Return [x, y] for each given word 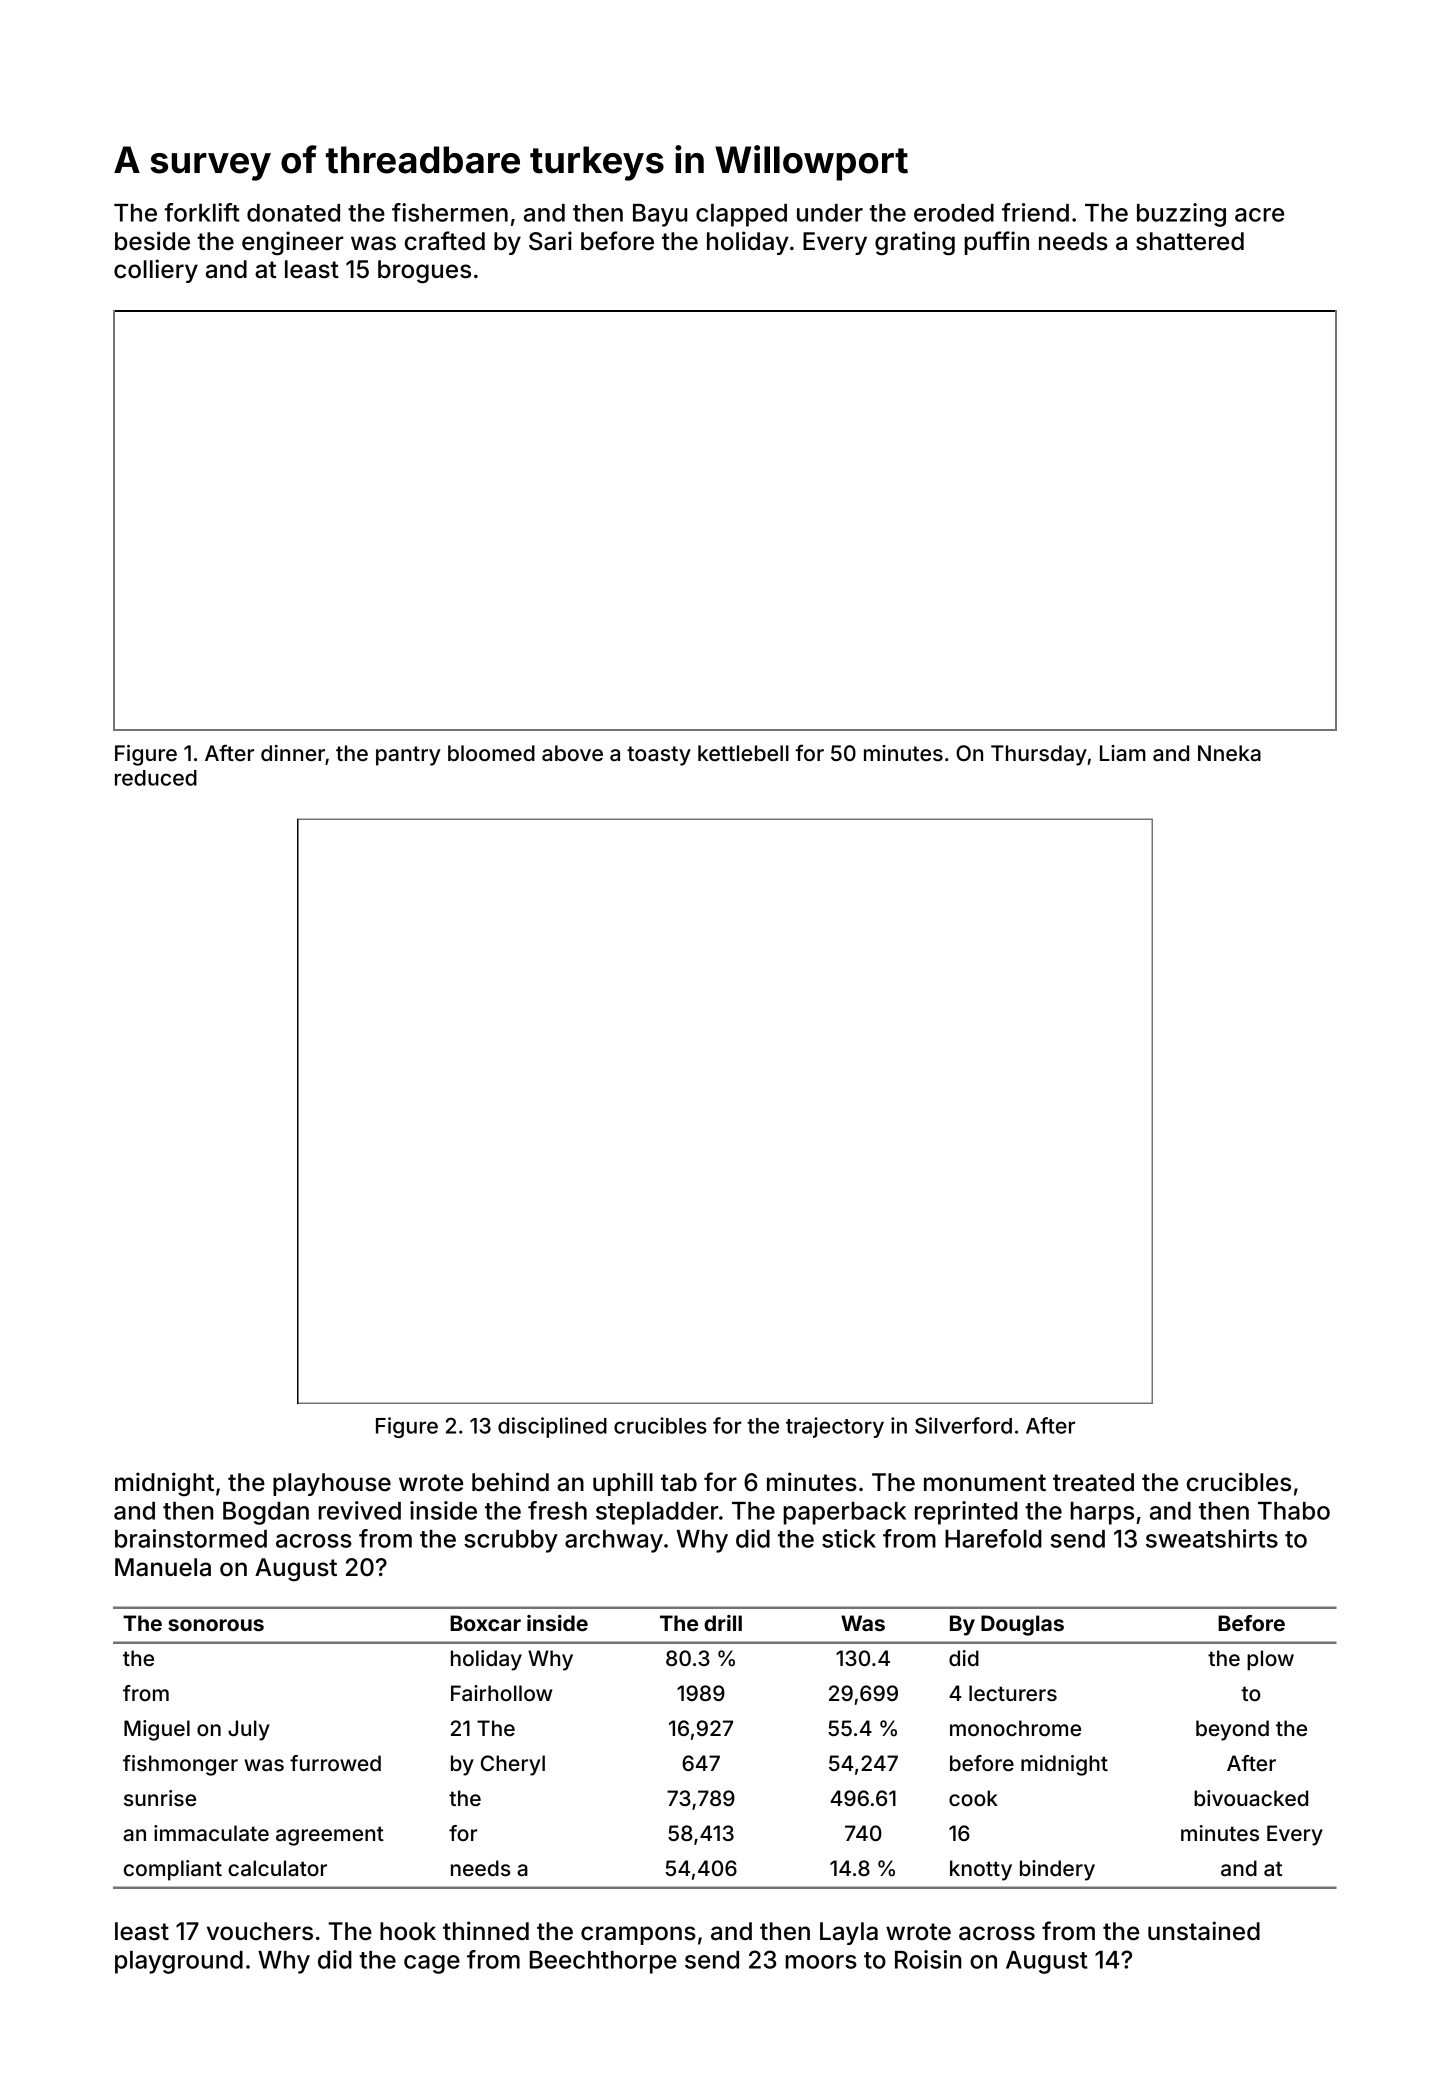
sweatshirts [1212, 1538]
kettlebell [743, 753]
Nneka [1229, 753]
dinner [293, 753]
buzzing [1181, 215]
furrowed [335, 1763]
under [830, 213]
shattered [1190, 241]
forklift [202, 212]
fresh [557, 1510]
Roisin [928, 1959]
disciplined [552, 1427]
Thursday [1039, 755]
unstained [1204, 1931]
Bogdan [266, 1513]
